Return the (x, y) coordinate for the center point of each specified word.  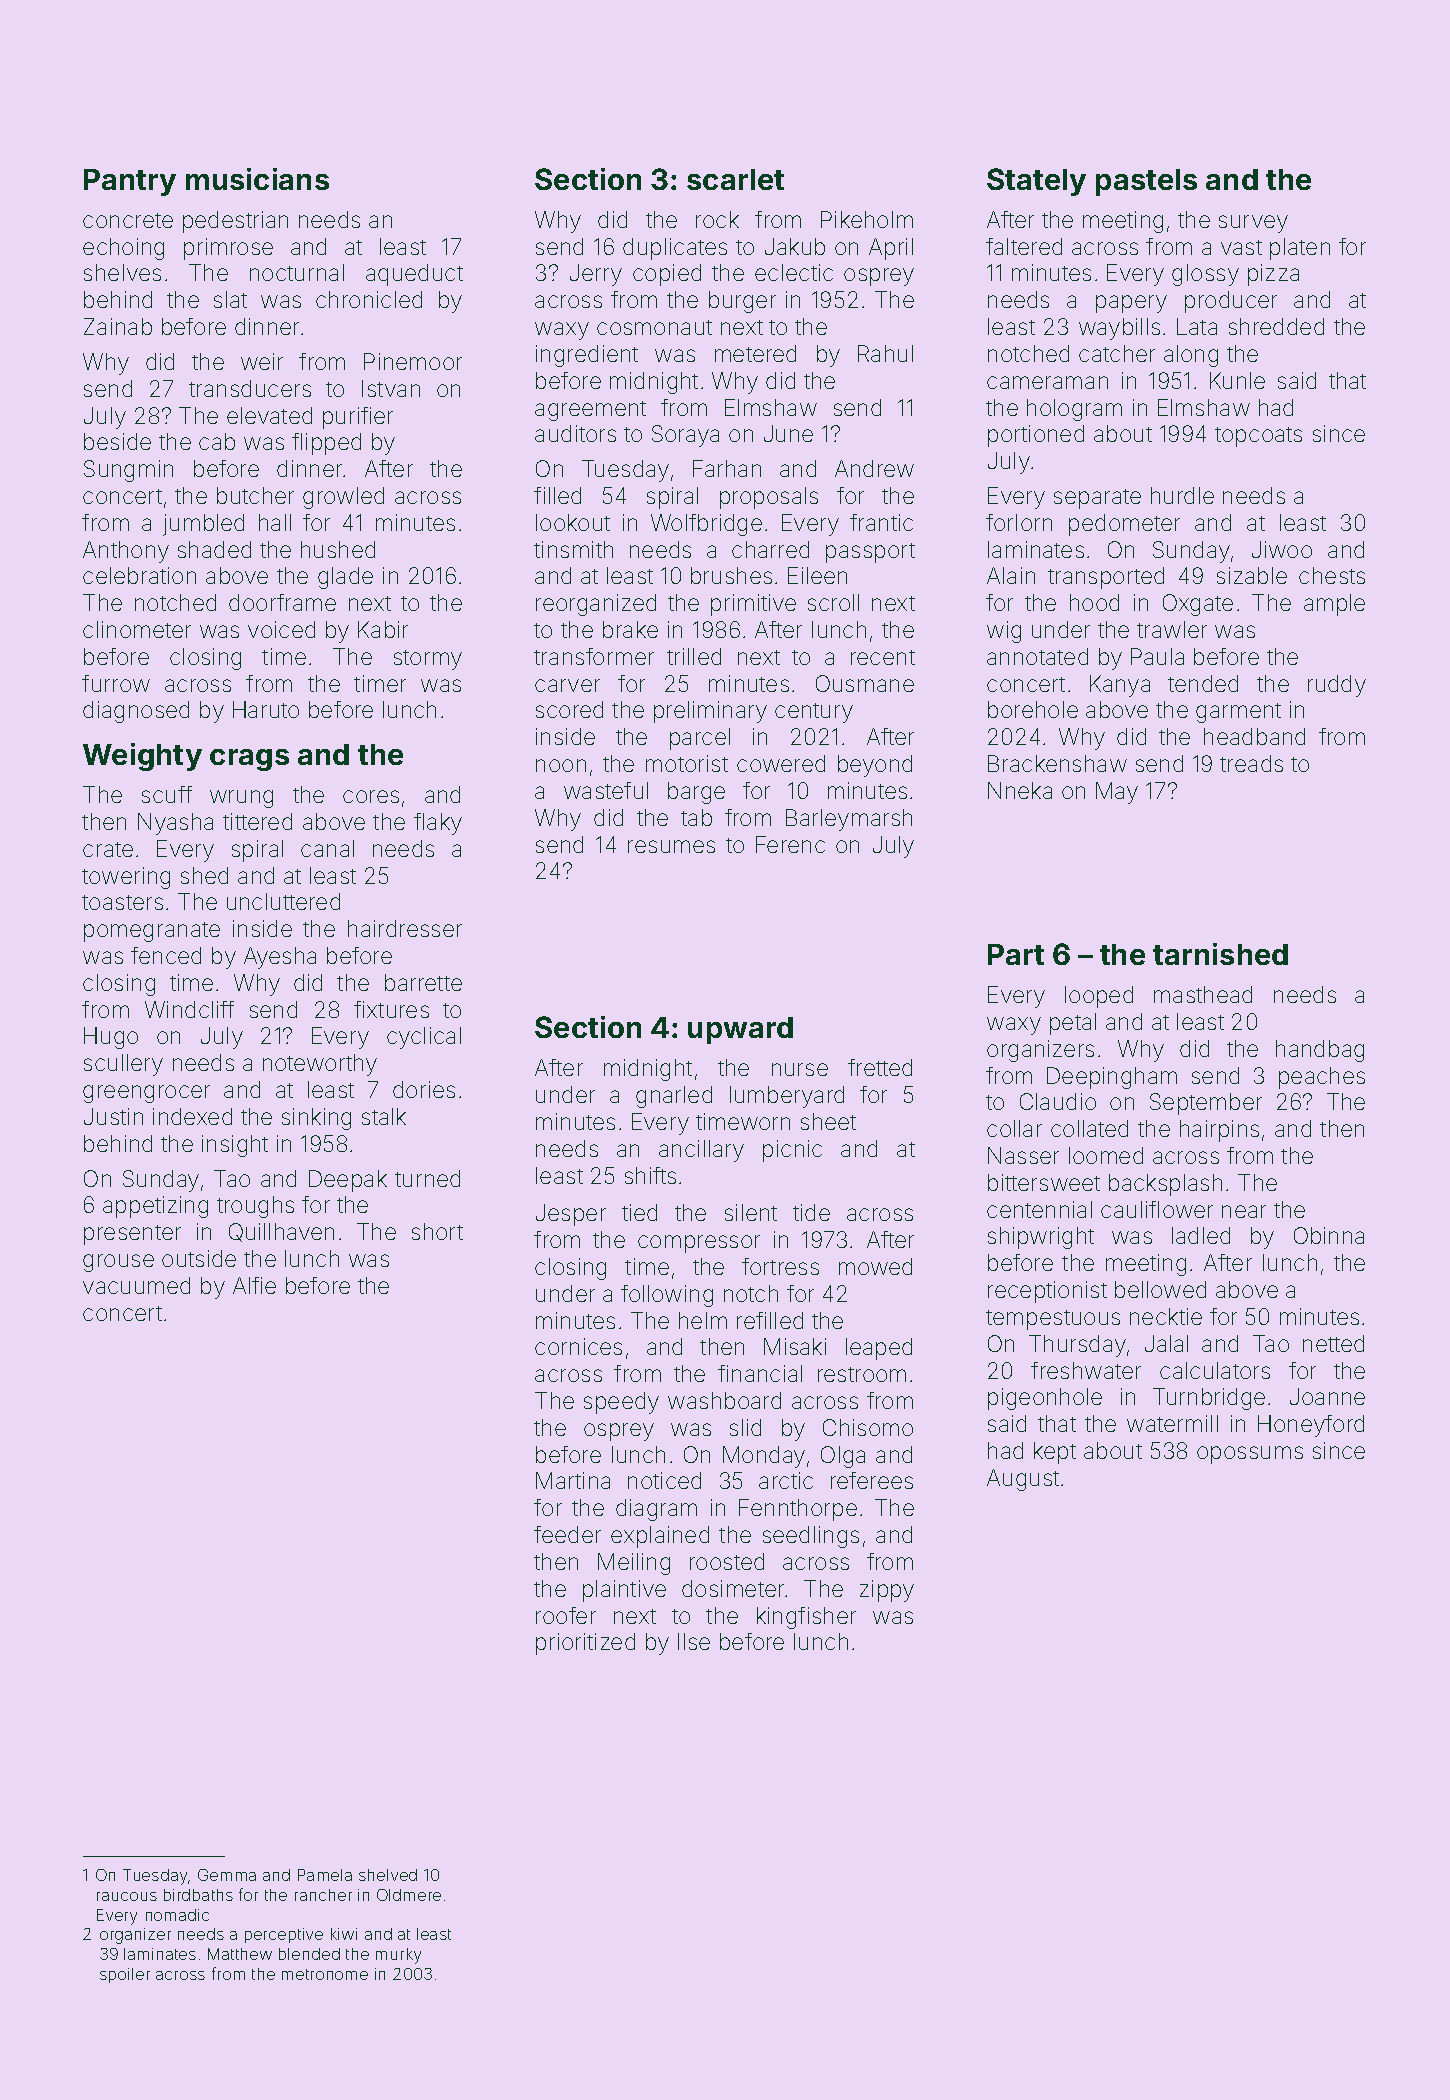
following (667, 1296)
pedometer (1124, 525)
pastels (1146, 182)
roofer (566, 1615)
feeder (567, 1534)
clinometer (137, 629)
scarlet (735, 179)
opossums (1250, 1455)
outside (199, 1258)
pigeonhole (1045, 1399)
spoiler (125, 1975)
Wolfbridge (706, 525)
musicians (257, 179)
